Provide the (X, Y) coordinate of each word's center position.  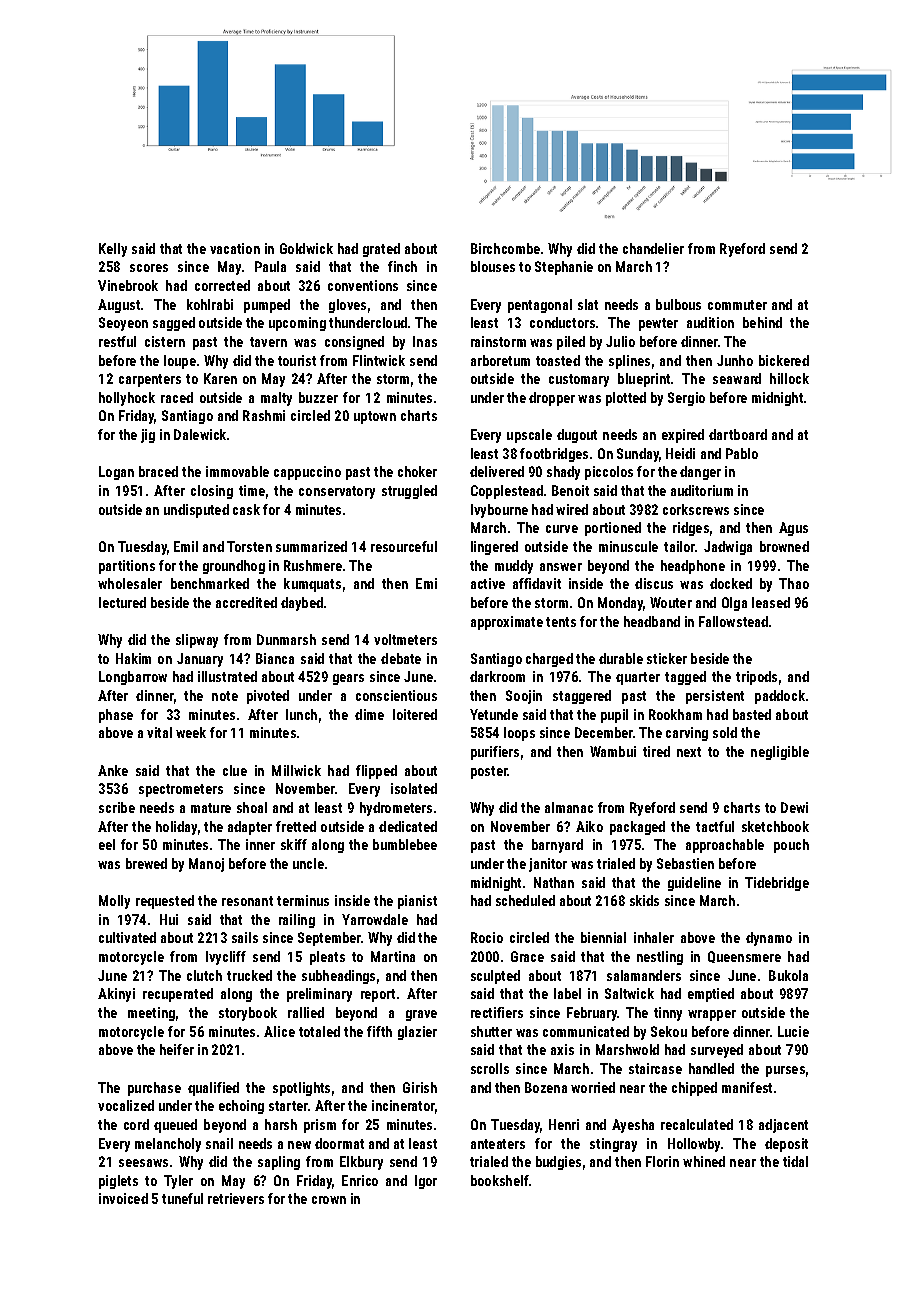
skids (644, 900)
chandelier (653, 248)
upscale (529, 436)
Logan (116, 473)
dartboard (738, 434)
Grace (527, 956)
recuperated (178, 995)
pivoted (268, 697)
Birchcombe (505, 248)
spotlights (301, 1089)
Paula (270, 266)
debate (401, 658)
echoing (241, 1107)
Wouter (671, 602)
